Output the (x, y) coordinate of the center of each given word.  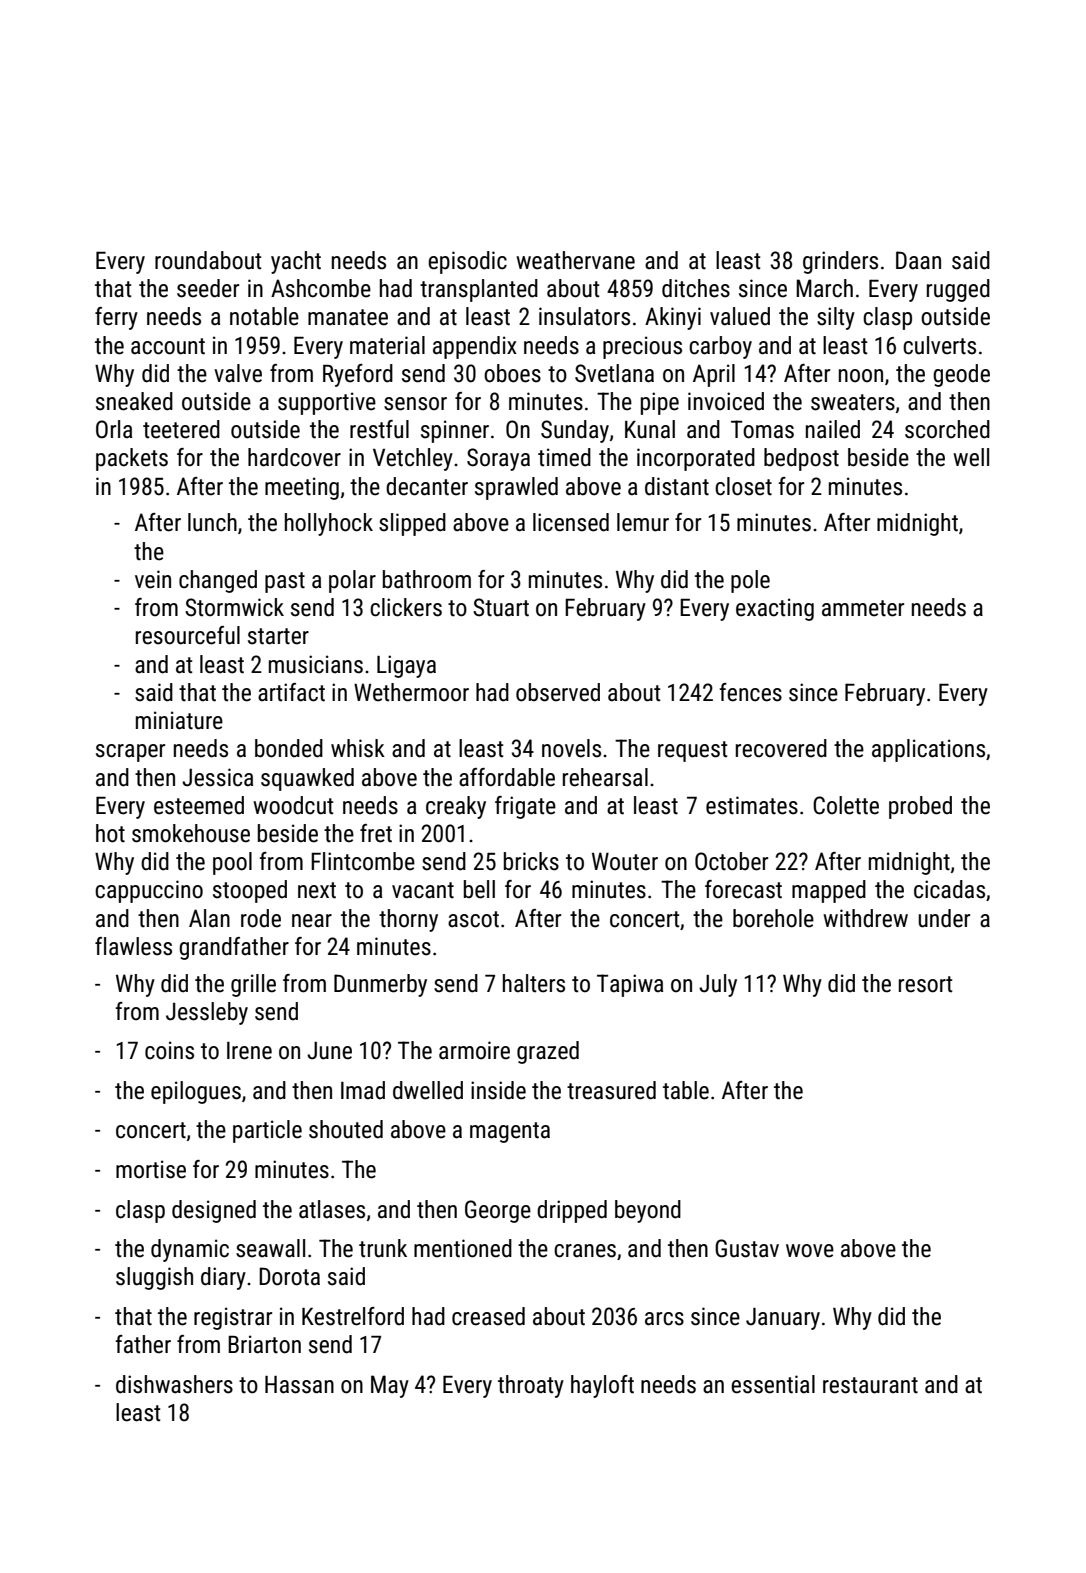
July (718, 985)
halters (534, 983)
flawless (133, 946)
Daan (918, 260)
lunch (212, 522)
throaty (531, 1386)
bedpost (801, 459)
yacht (296, 262)
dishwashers (174, 1384)
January (783, 1319)
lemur (643, 522)
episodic (467, 262)
